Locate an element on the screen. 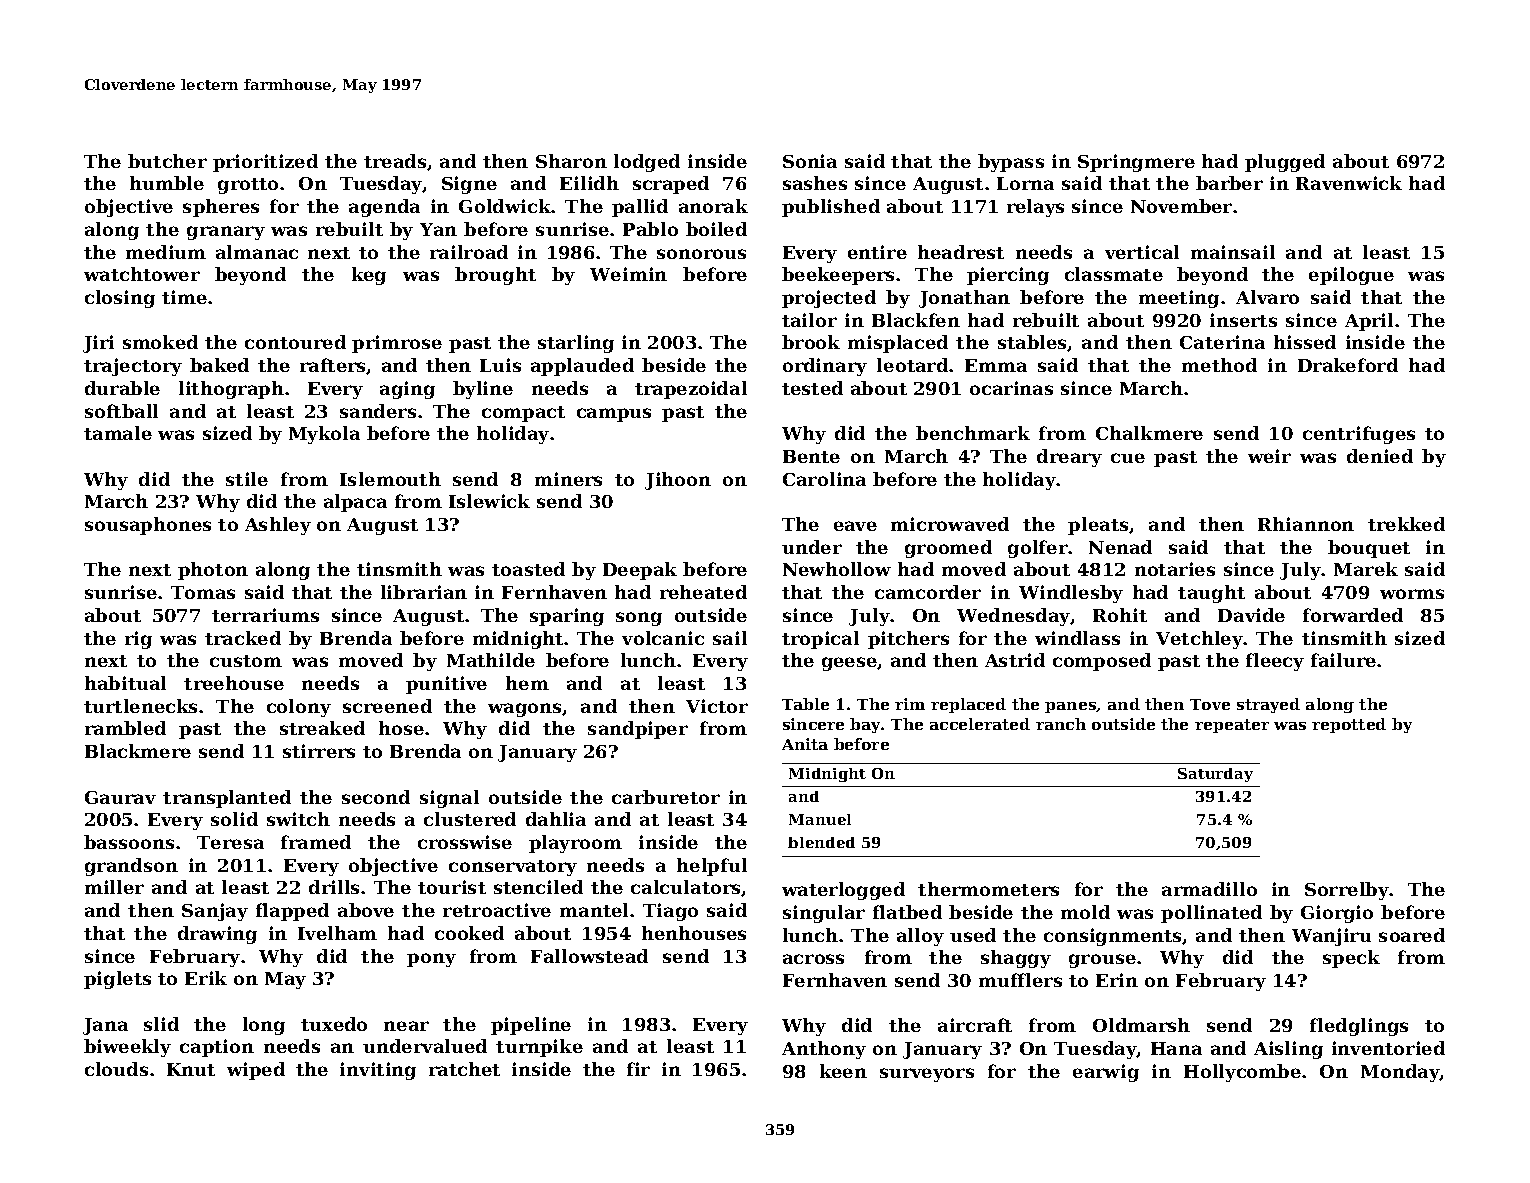  softball is located at coordinates (121, 411).
